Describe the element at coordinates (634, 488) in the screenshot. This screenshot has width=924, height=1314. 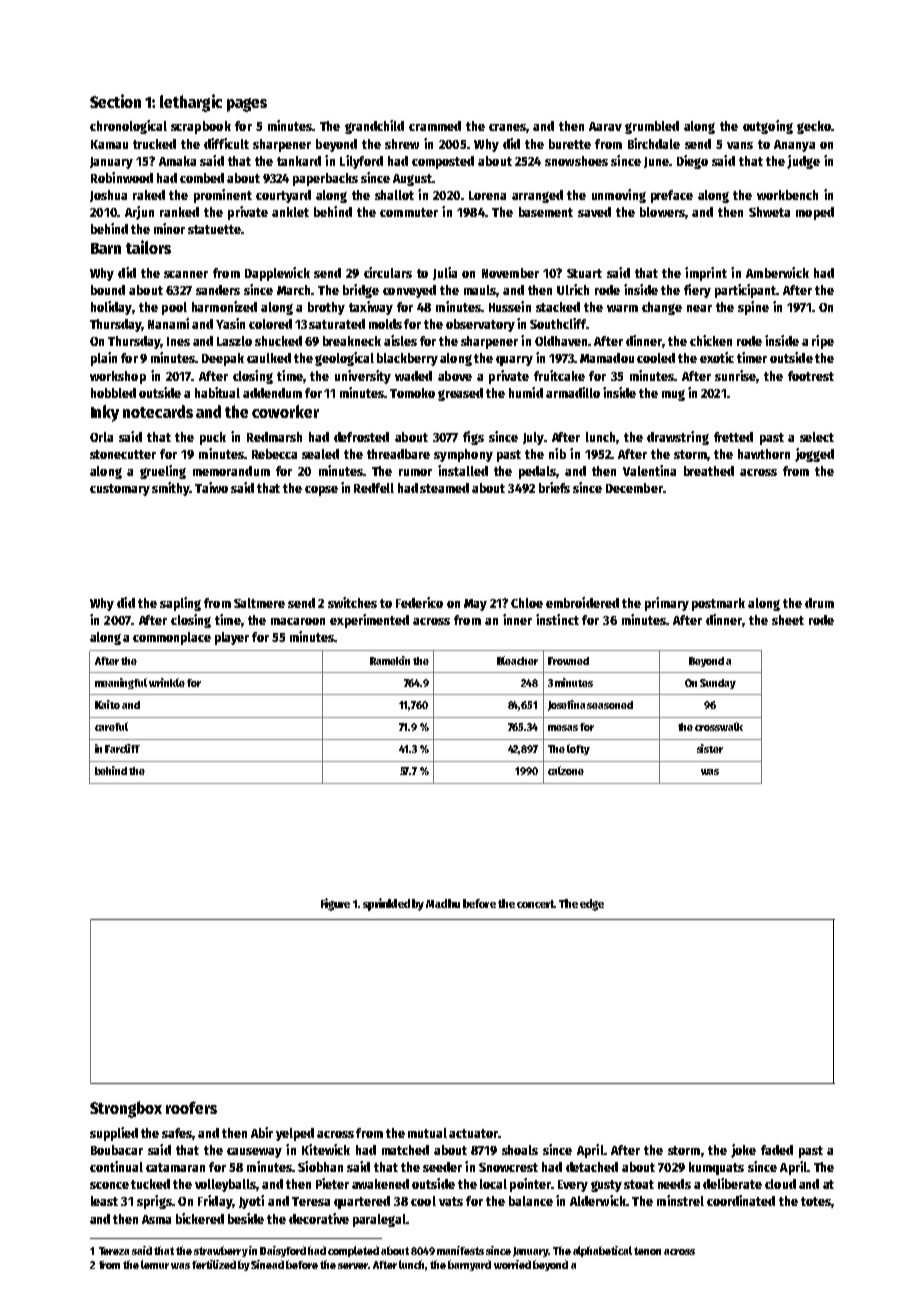
I see `December` at that location.
